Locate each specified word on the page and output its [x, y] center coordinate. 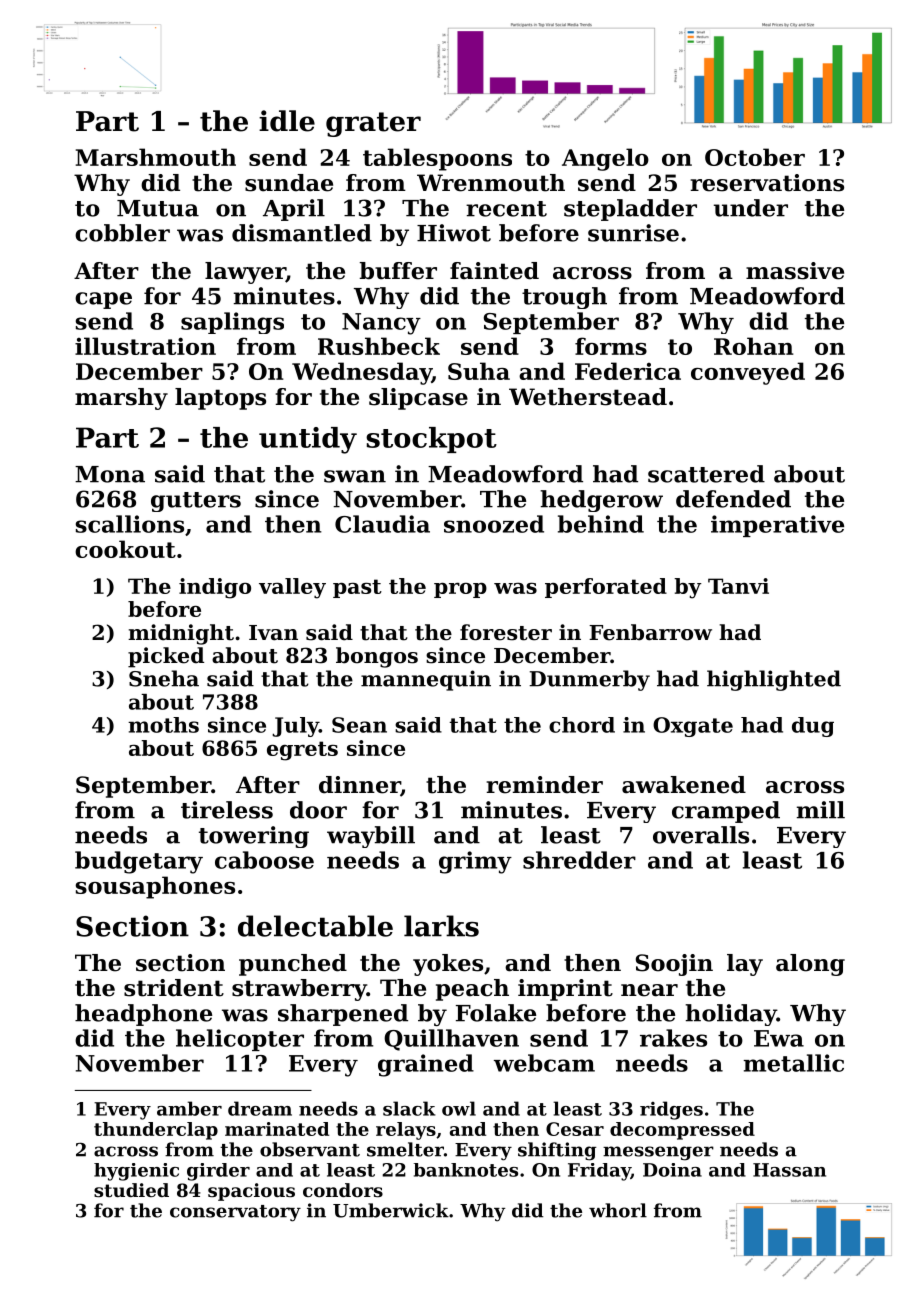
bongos [377, 657]
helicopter [240, 1040]
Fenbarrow [650, 632]
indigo [215, 588]
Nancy [381, 324]
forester [506, 632]
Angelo [605, 159]
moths [163, 725]
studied [131, 1190]
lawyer [245, 273]
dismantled [302, 233]
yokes [448, 965]
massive [795, 271]
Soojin [674, 965]
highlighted [774, 680]
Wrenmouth [491, 183]
